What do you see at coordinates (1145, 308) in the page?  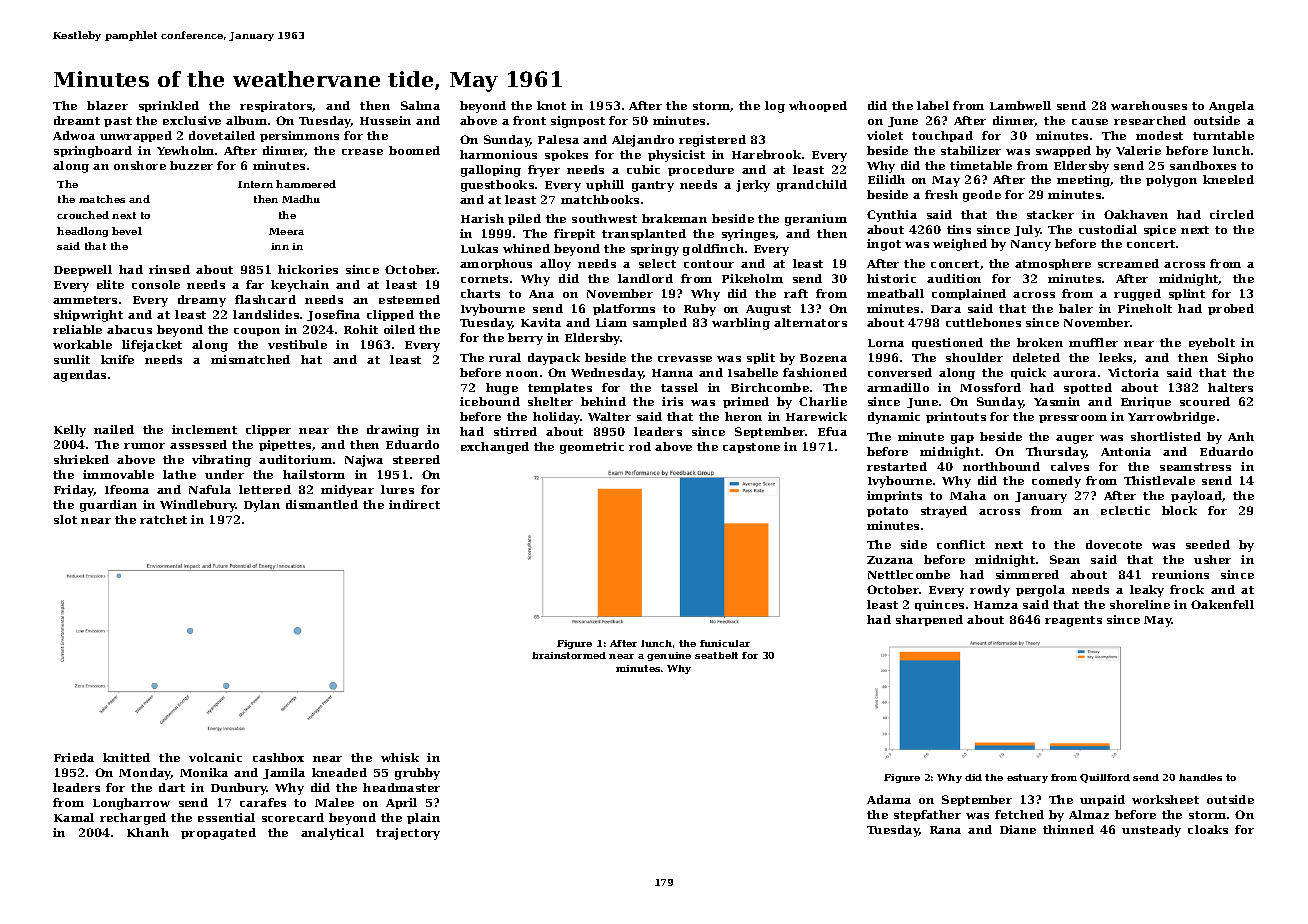 I see `Pineholt` at bounding box center [1145, 308].
